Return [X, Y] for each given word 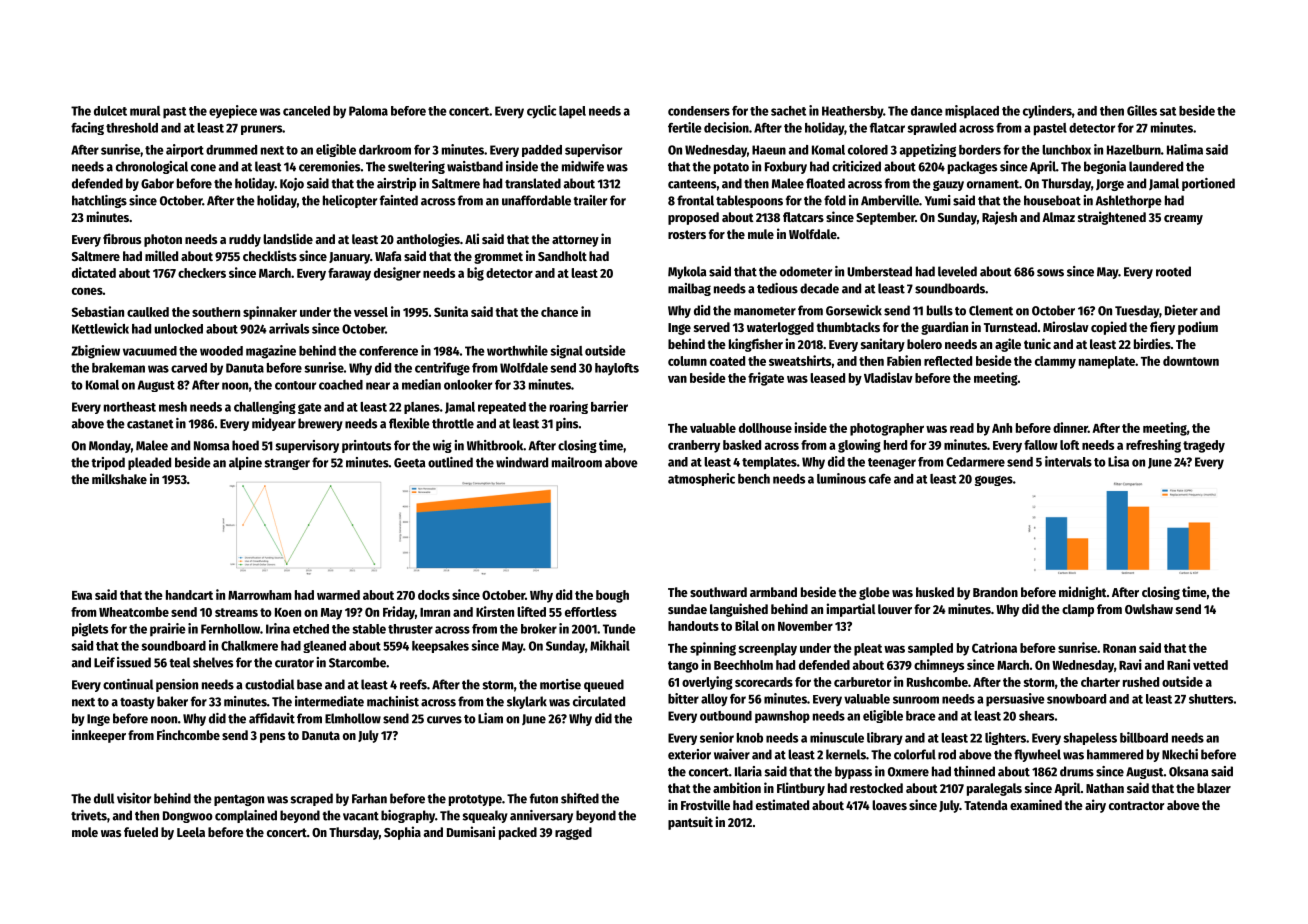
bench [754, 479]
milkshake [119, 478]
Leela [191, 832]
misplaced [972, 112]
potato [731, 168]
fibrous [122, 238]
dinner [1070, 427]
